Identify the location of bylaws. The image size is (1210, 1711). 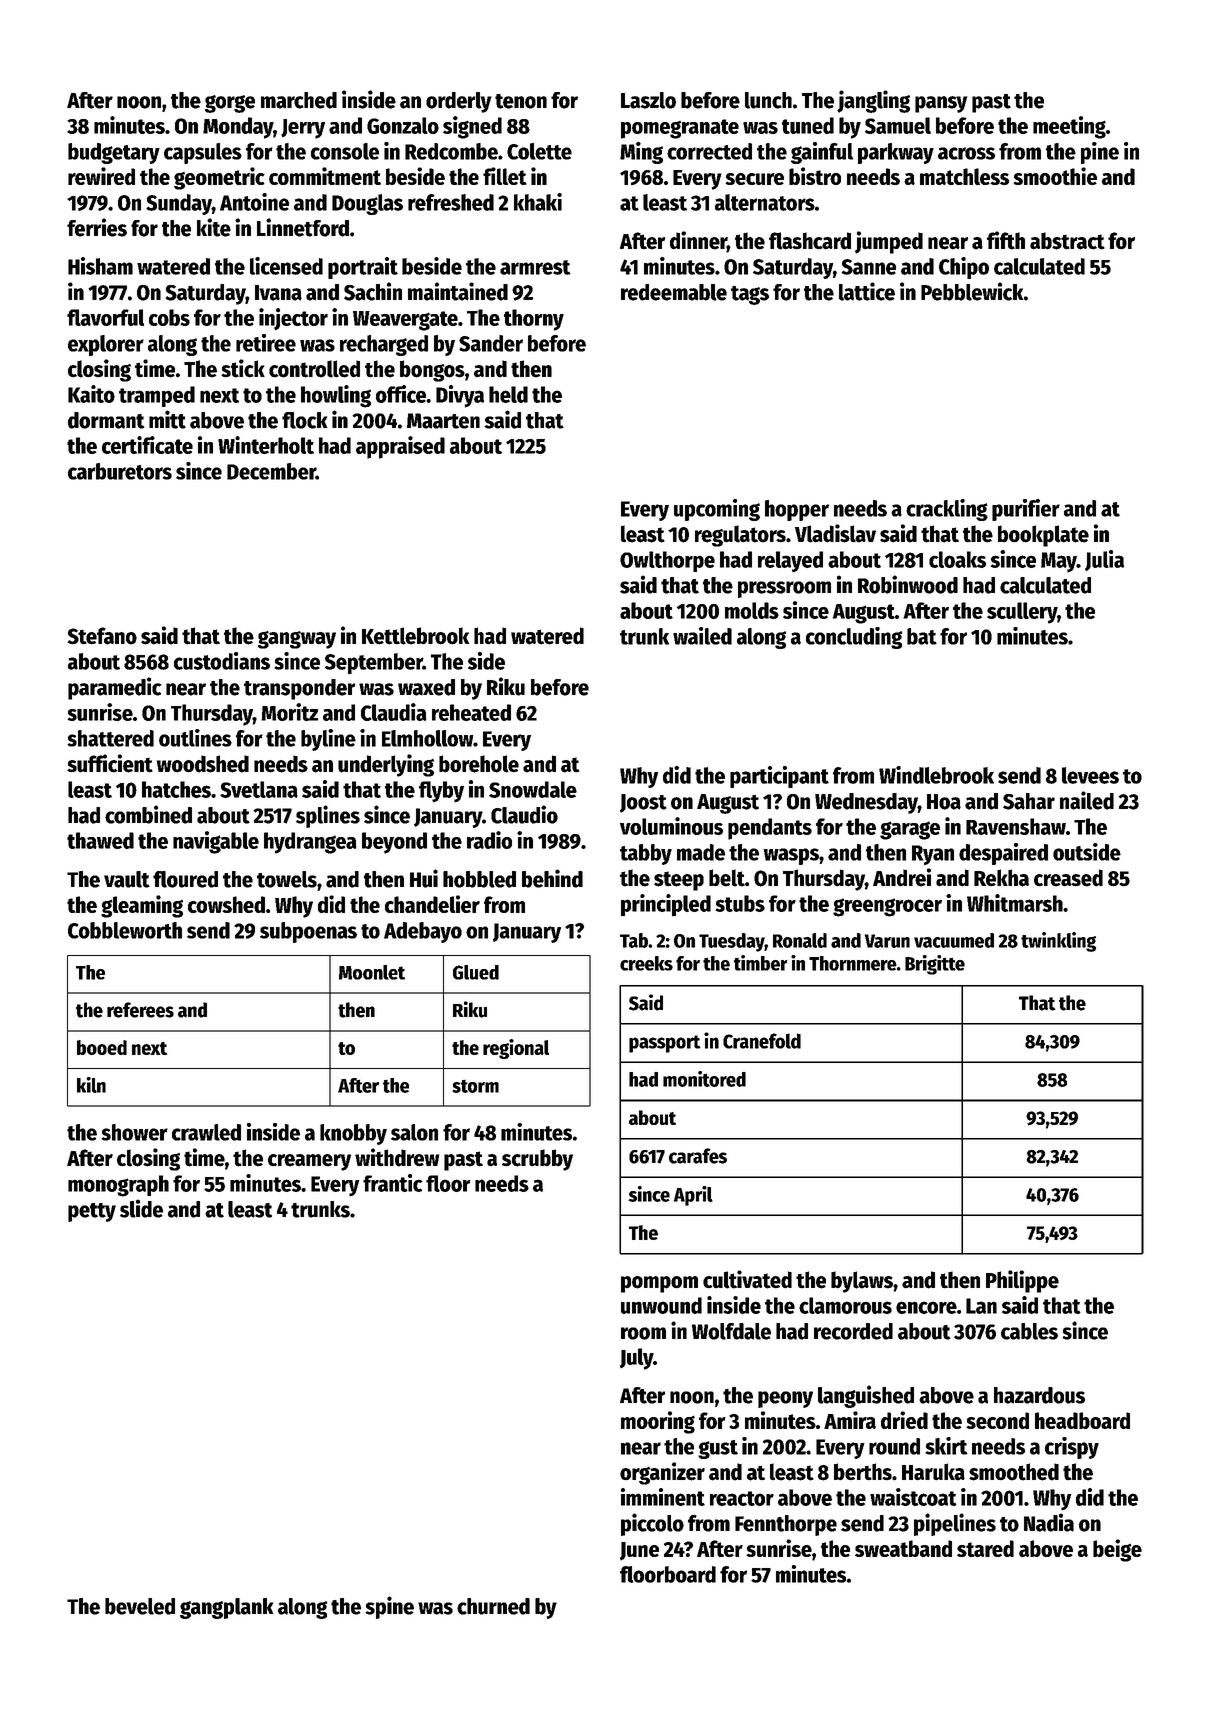
(862, 1282).
